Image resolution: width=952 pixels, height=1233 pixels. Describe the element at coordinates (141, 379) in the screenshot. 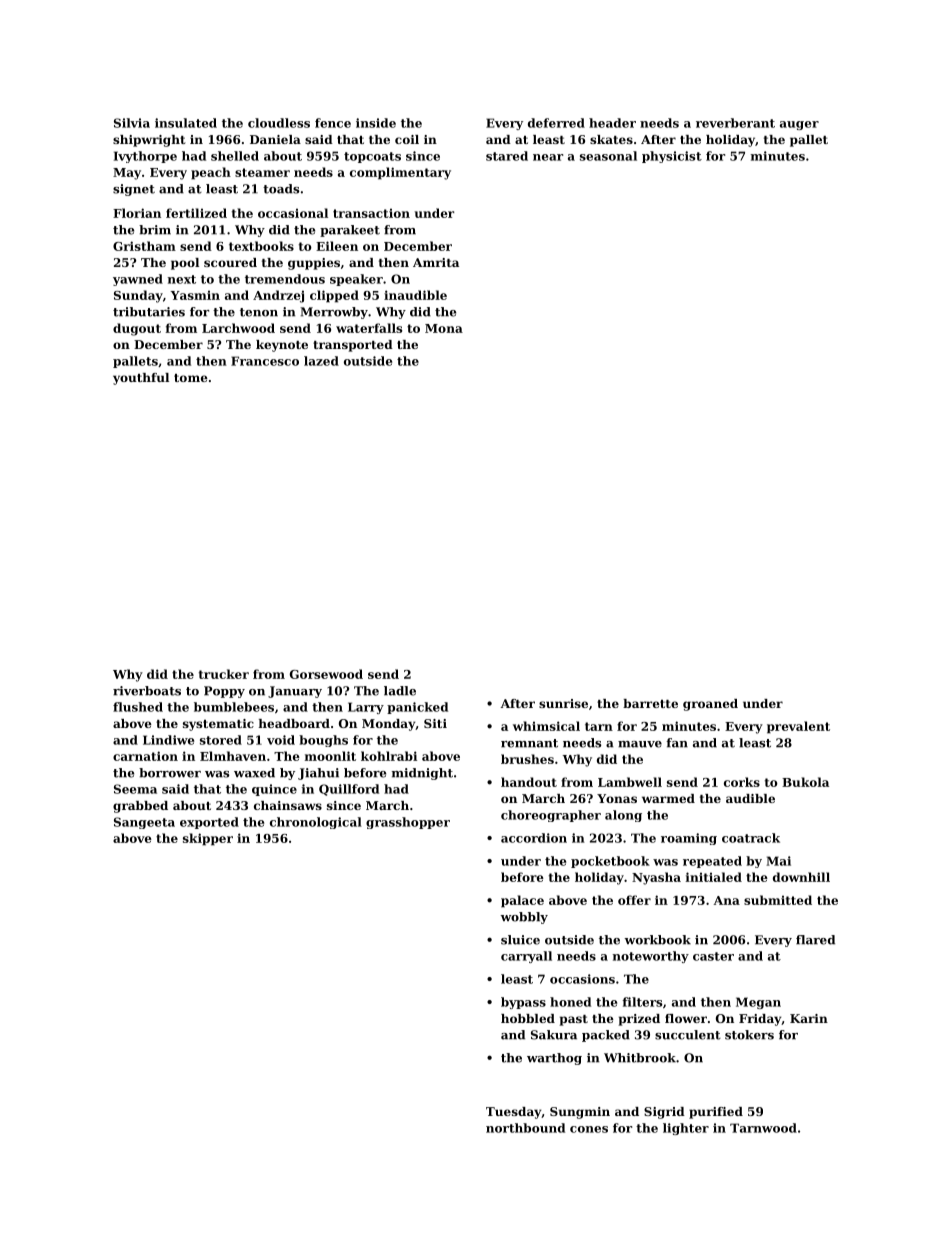

I see `youthful` at that location.
